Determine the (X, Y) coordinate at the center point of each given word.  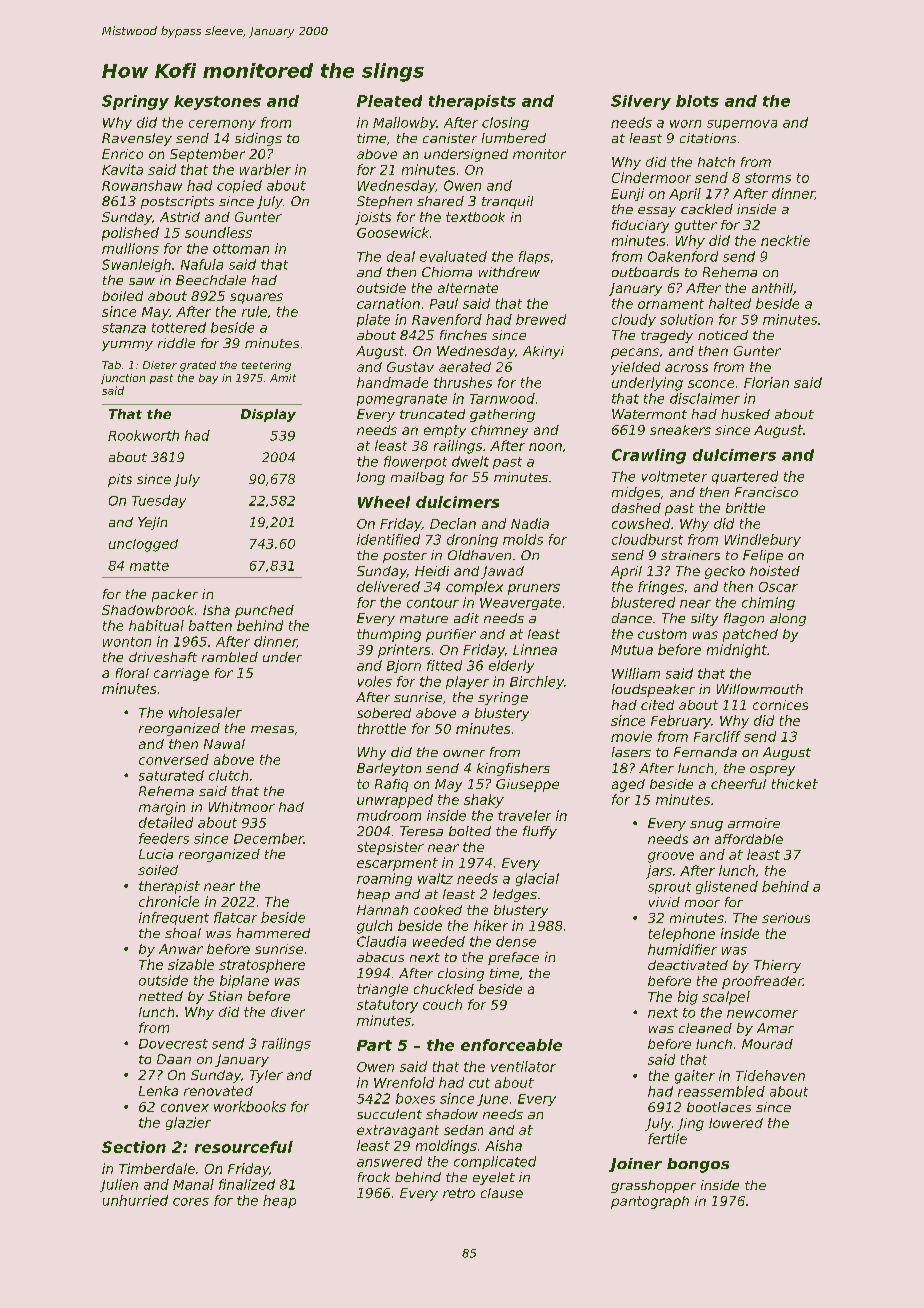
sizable (191, 964)
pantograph (650, 1202)
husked (745, 414)
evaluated (453, 256)
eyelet (494, 1178)
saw (142, 281)
